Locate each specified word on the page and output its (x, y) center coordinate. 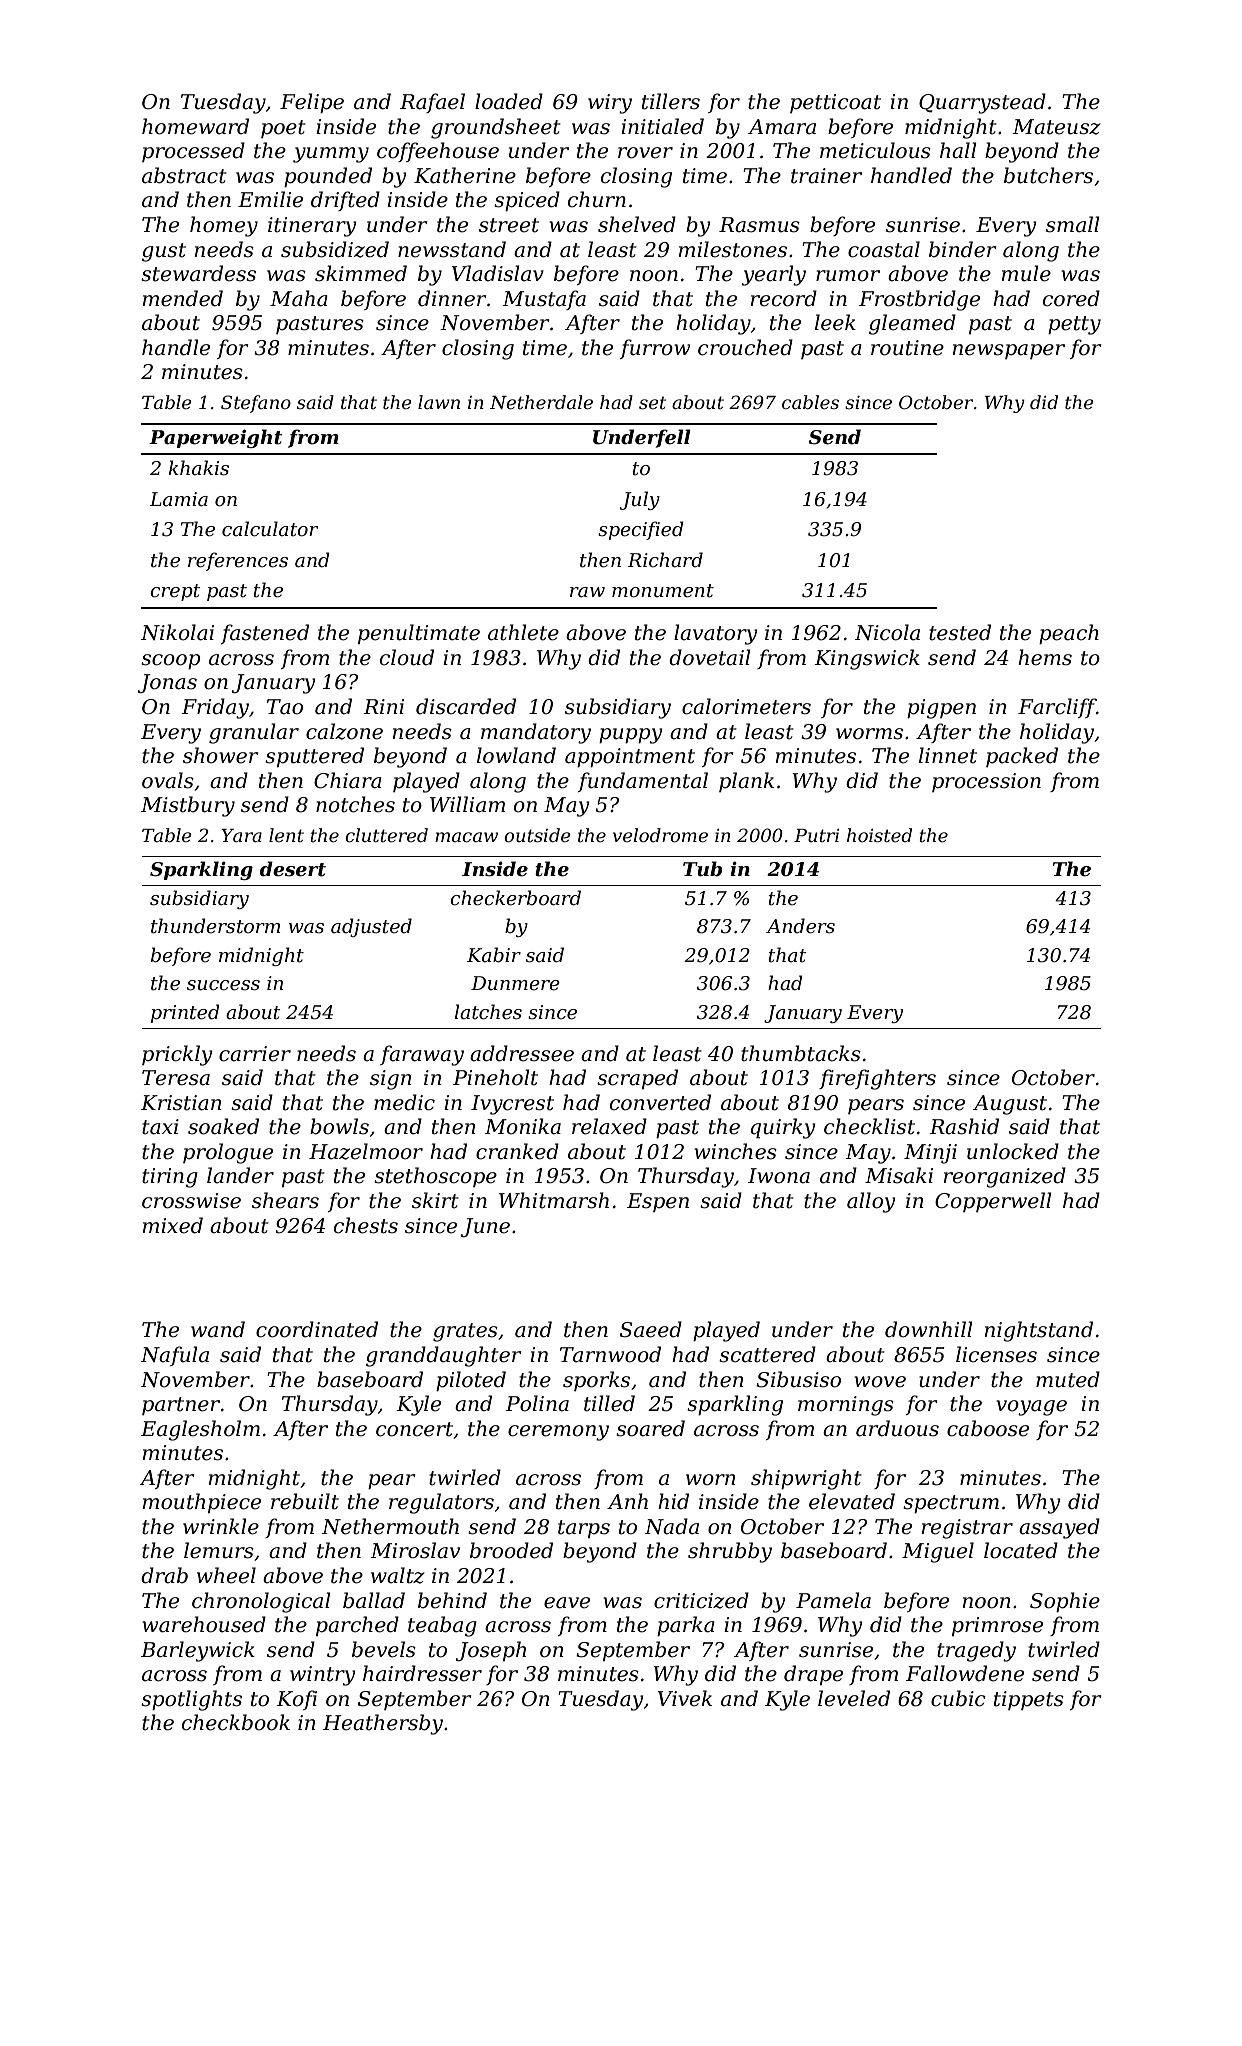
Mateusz (1056, 127)
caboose (988, 1428)
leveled (854, 1698)
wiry (610, 104)
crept (175, 592)
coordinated (317, 1329)
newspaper (1009, 351)
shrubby (730, 1552)
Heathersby (383, 1724)
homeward (195, 126)
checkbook (236, 1722)
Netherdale (541, 402)
